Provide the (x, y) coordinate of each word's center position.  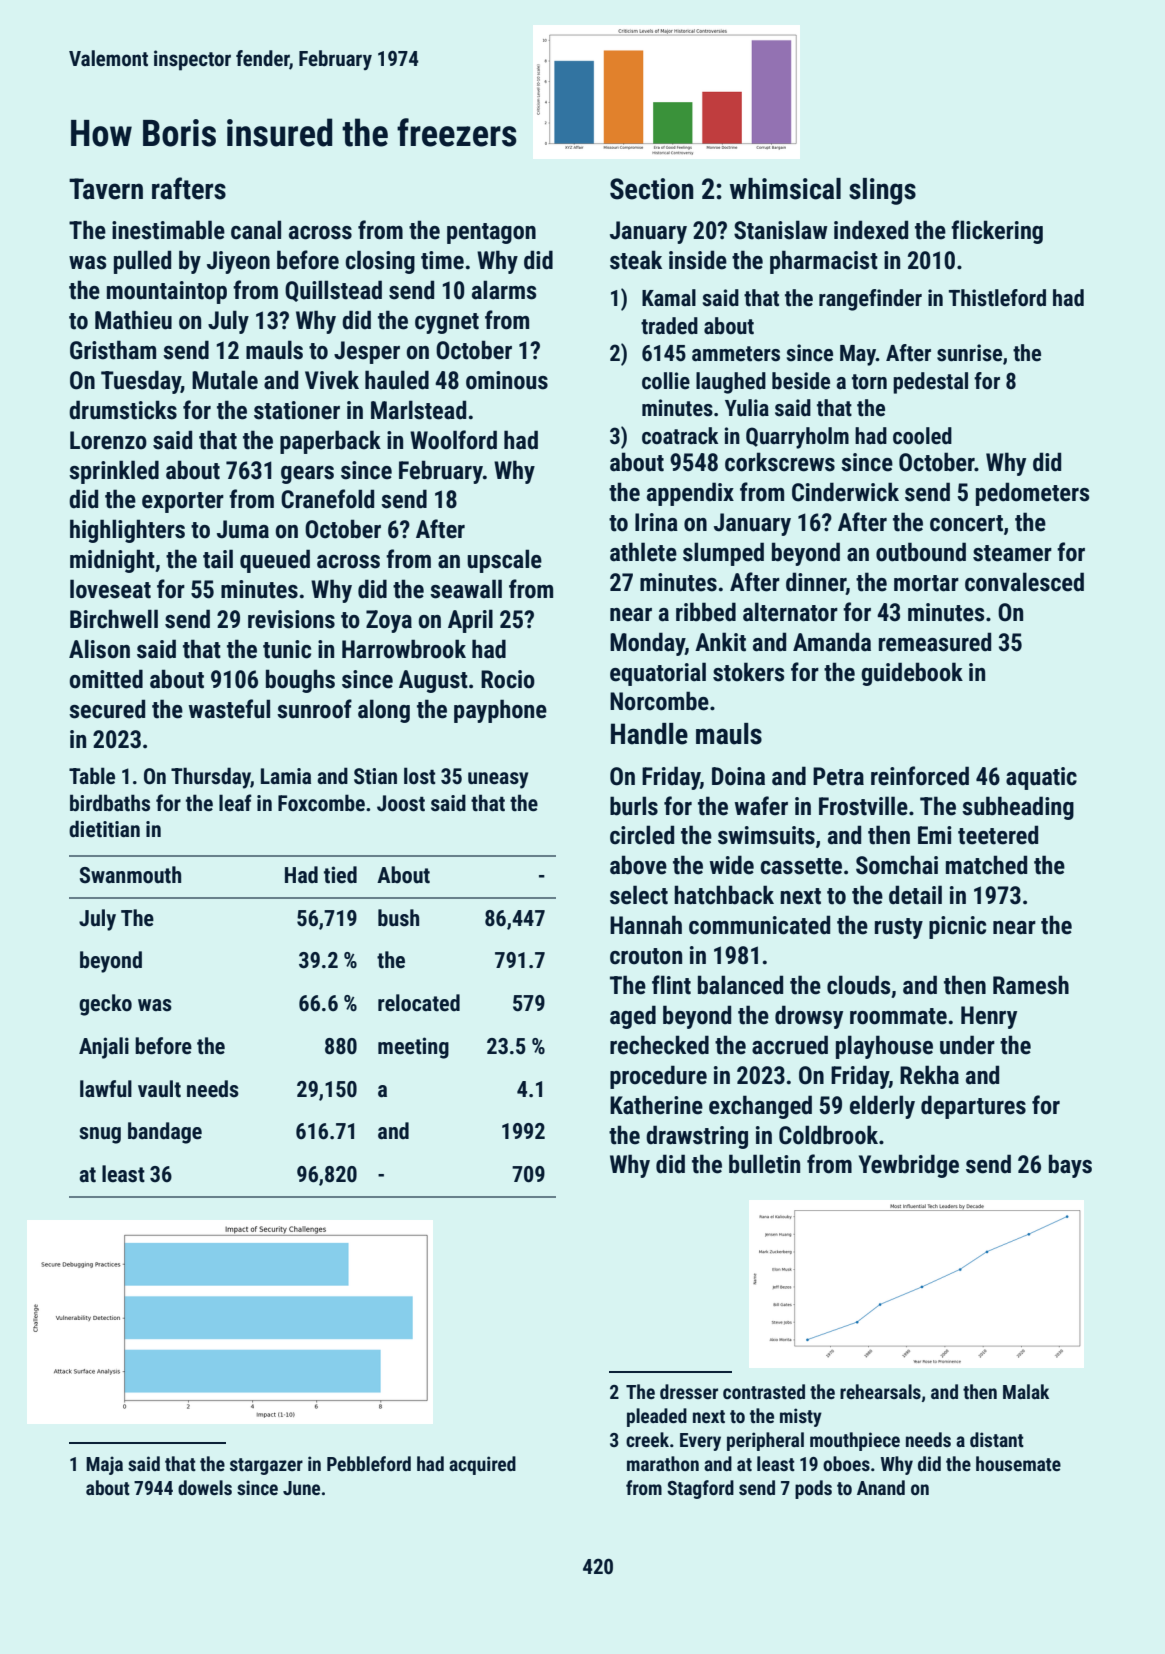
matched (986, 865)
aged (633, 1017)
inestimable (168, 230)
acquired (482, 1465)
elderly (882, 1107)
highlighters (127, 531)
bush (398, 918)
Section (652, 189)
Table (92, 775)
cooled (922, 436)
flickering (997, 232)
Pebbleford (369, 1463)
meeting (413, 1048)
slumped (723, 554)
